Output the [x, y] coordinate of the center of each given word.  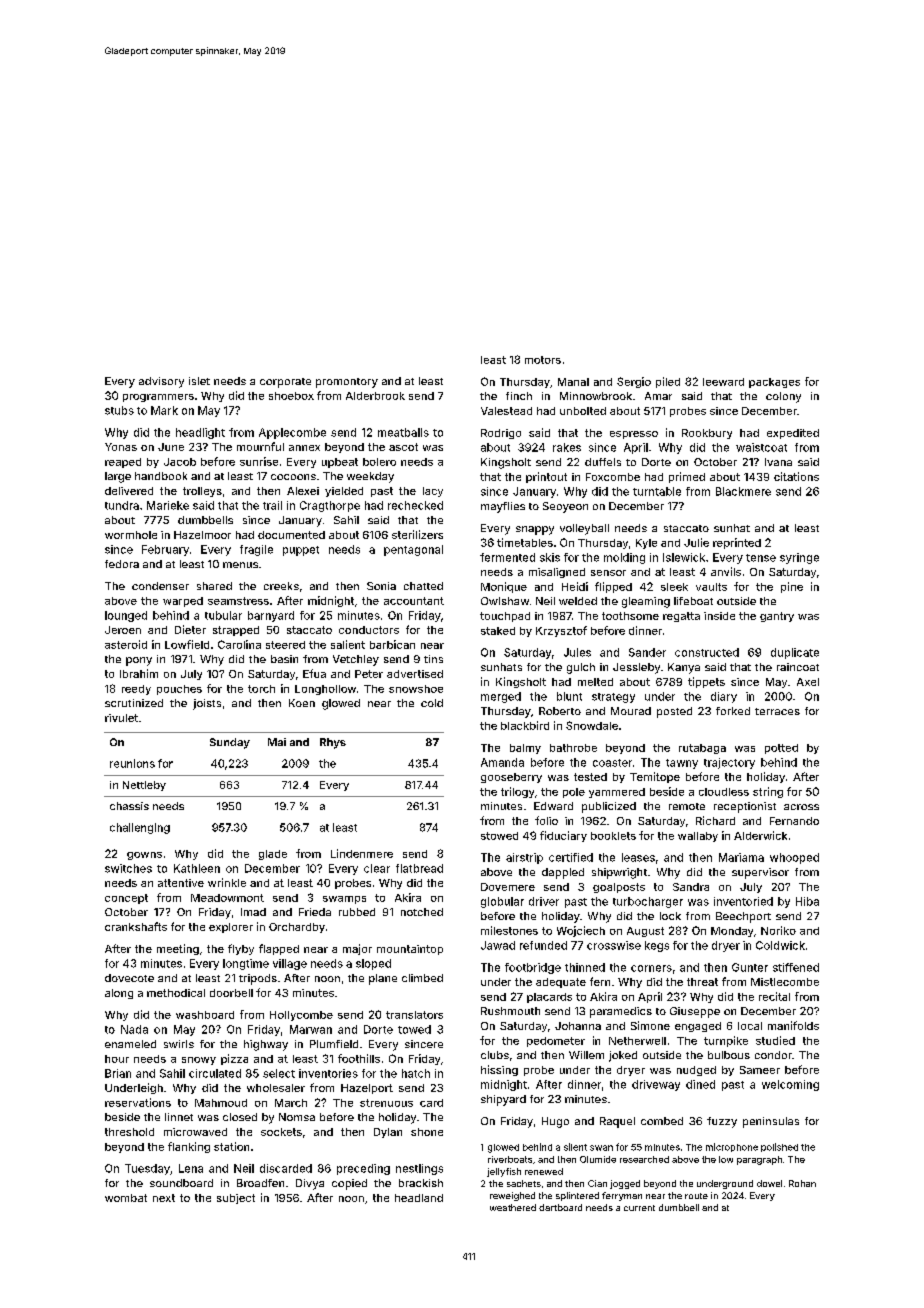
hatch [416, 1073]
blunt [569, 696]
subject [236, 1199]
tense [761, 558]
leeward [723, 382]
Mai [277, 742]
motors [543, 360]
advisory [161, 382]
